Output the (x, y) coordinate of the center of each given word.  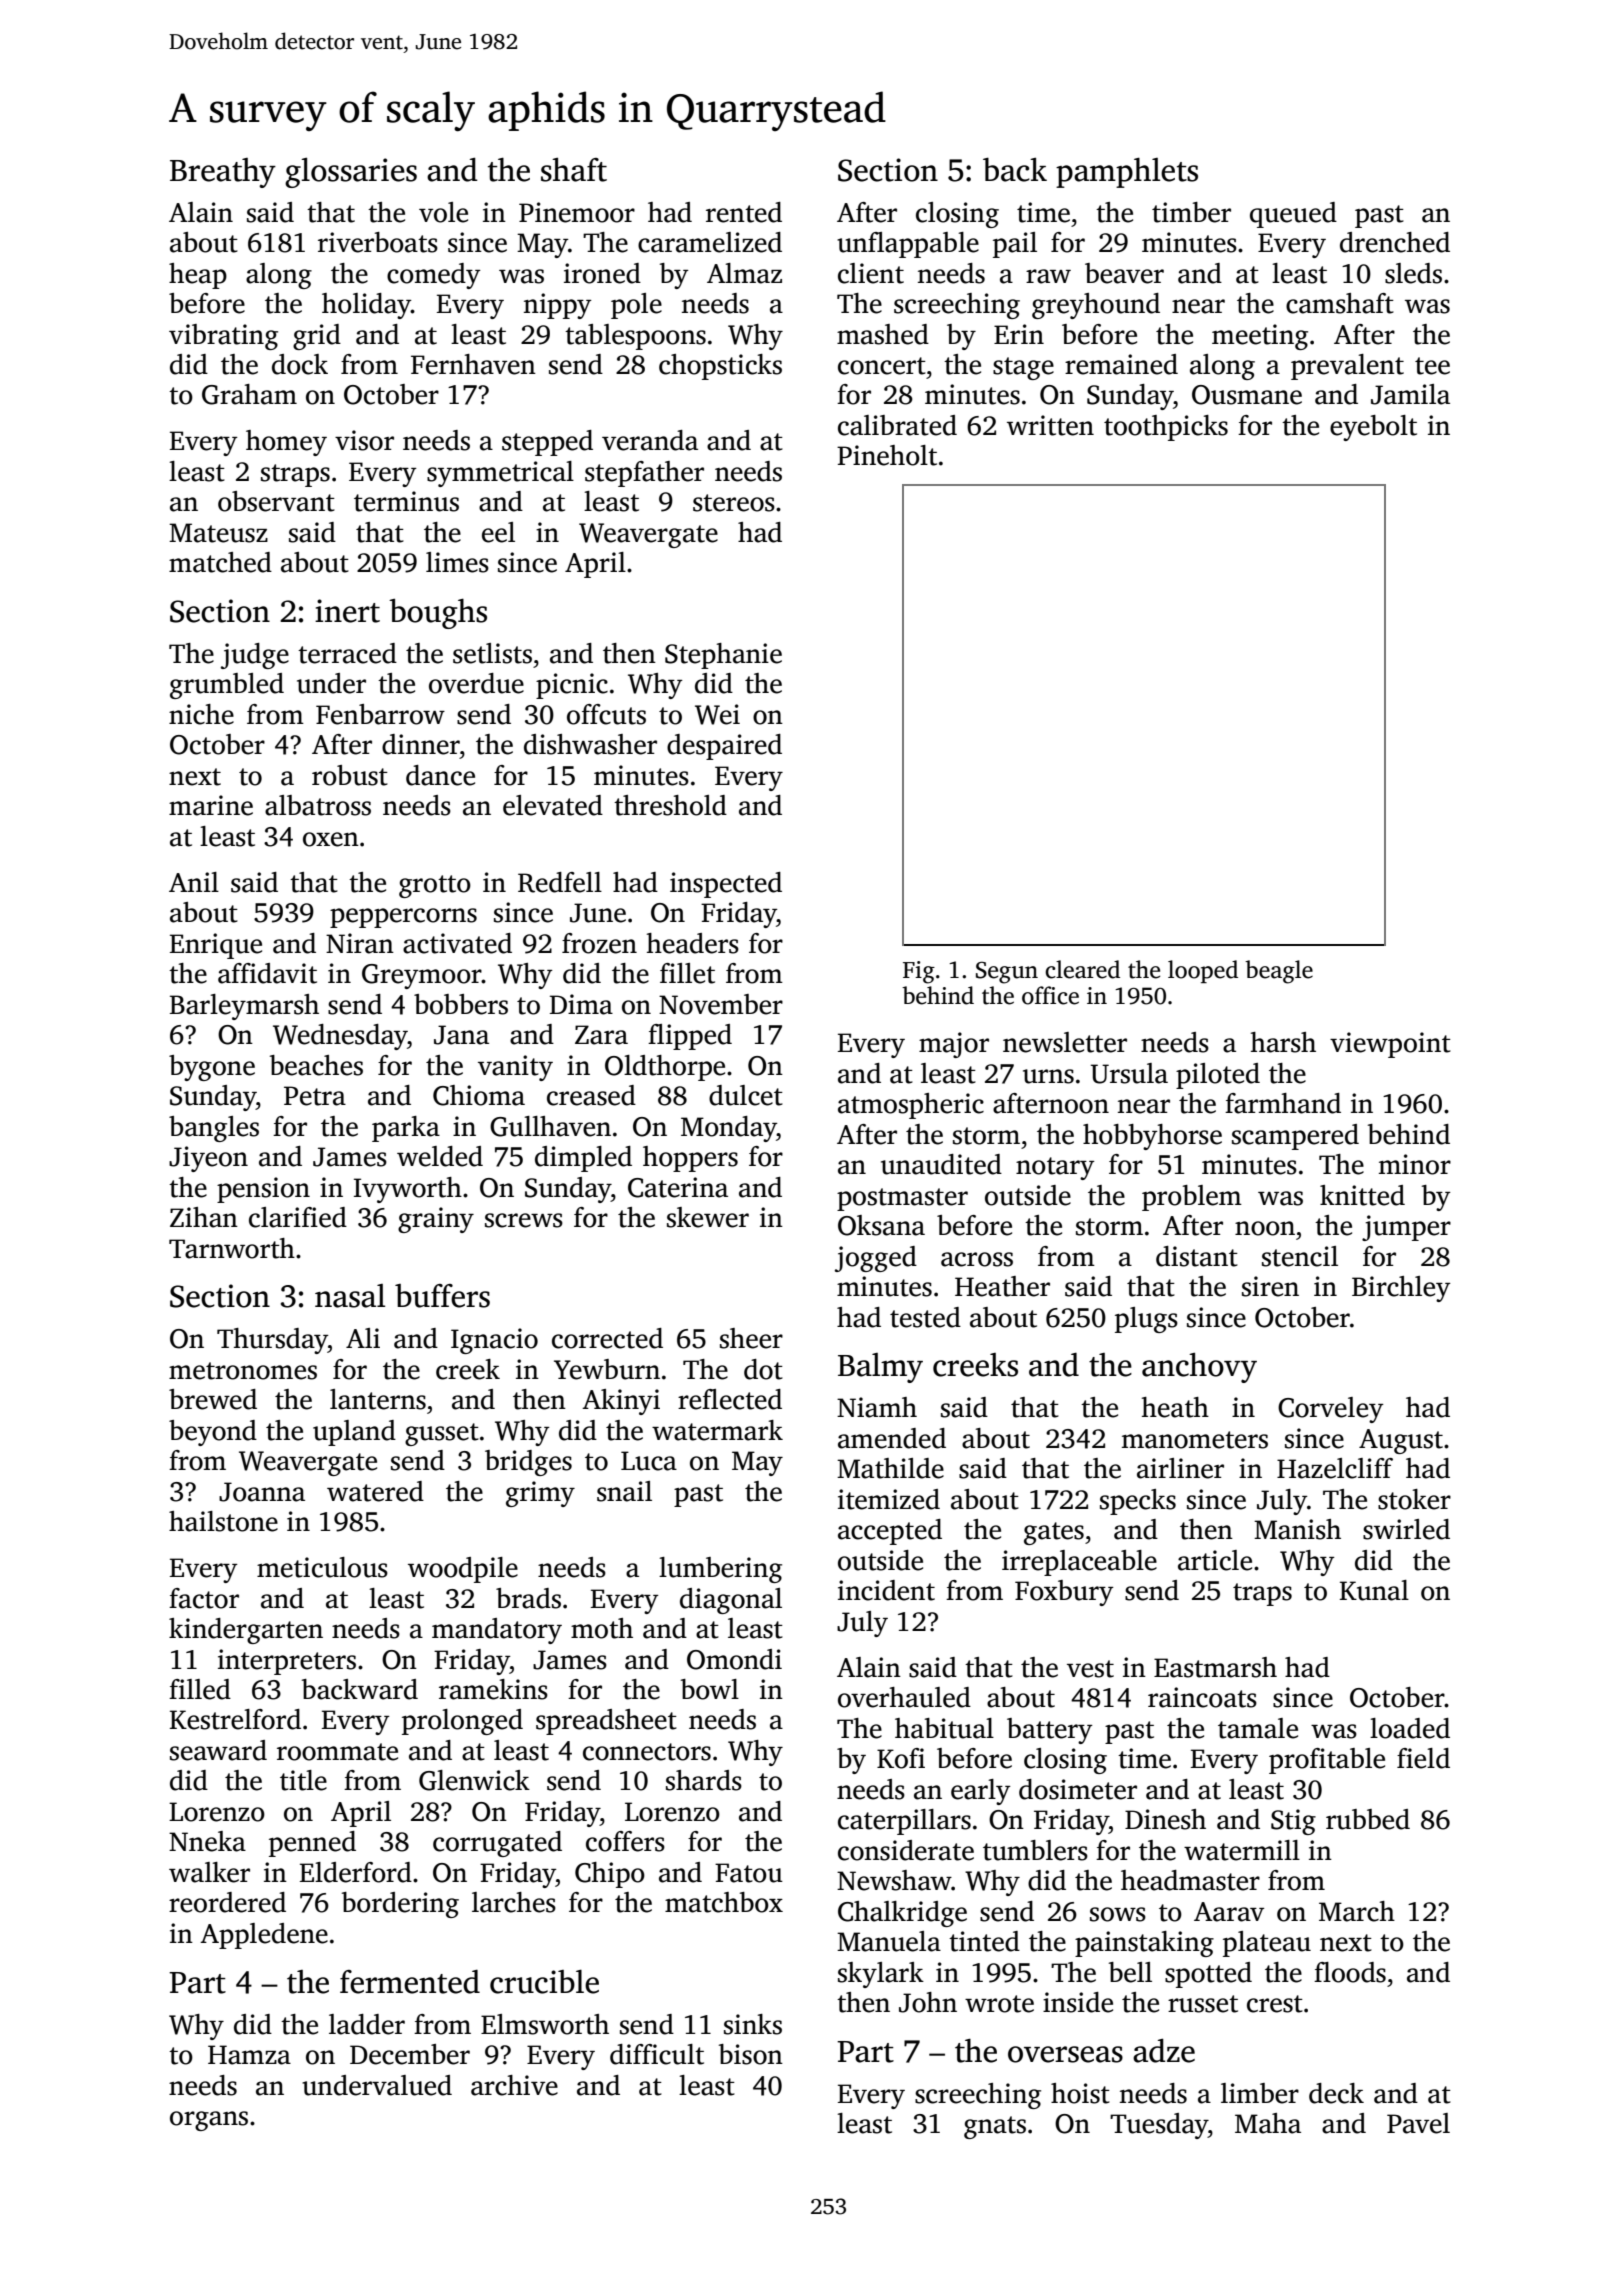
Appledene (264, 1936)
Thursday (272, 1341)
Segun (1007, 973)
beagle (1279, 972)
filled (200, 1689)
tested (925, 1317)
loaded (1410, 1728)
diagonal (731, 1601)
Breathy (223, 173)
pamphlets (1127, 173)
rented (744, 212)
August (1401, 1441)
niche (201, 714)
